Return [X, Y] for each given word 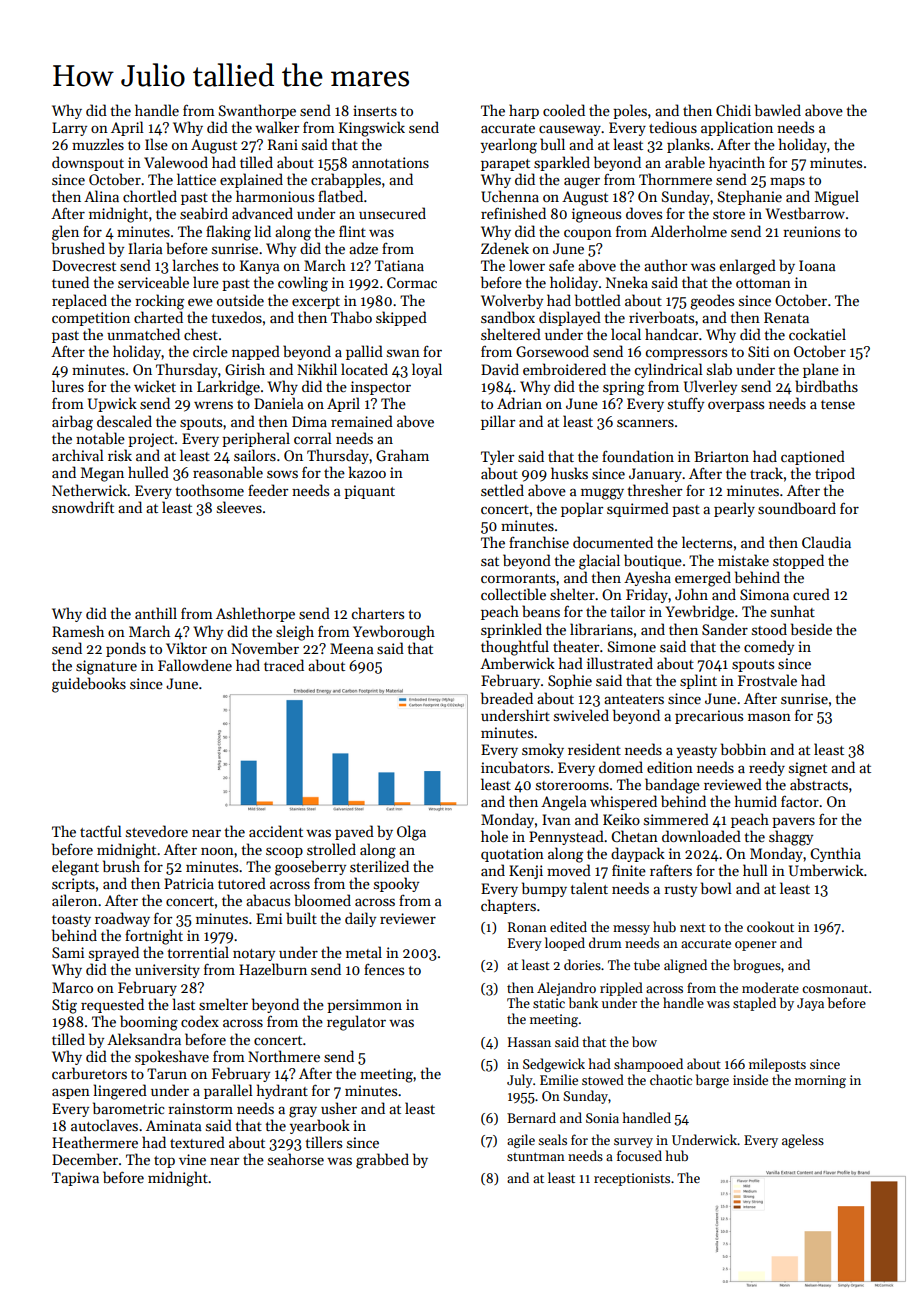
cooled [564, 110]
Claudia [826, 542]
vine [192, 1159]
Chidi [733, 110]
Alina [101, 196]
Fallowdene [195, 665]
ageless [803, 1141]
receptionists [632, 1179]
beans [541, 611]
